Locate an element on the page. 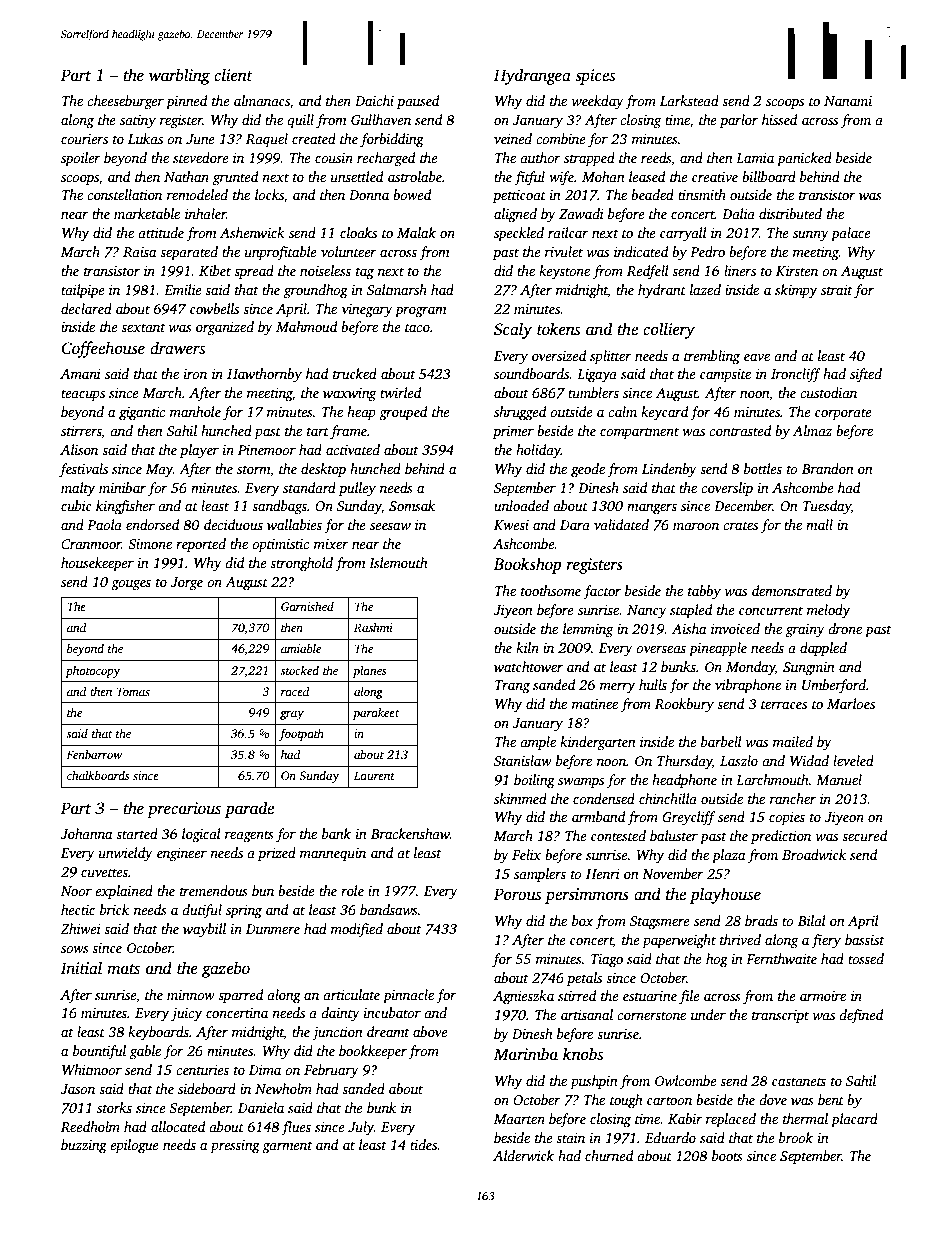  holiday is located at coordinates (538, 451).
